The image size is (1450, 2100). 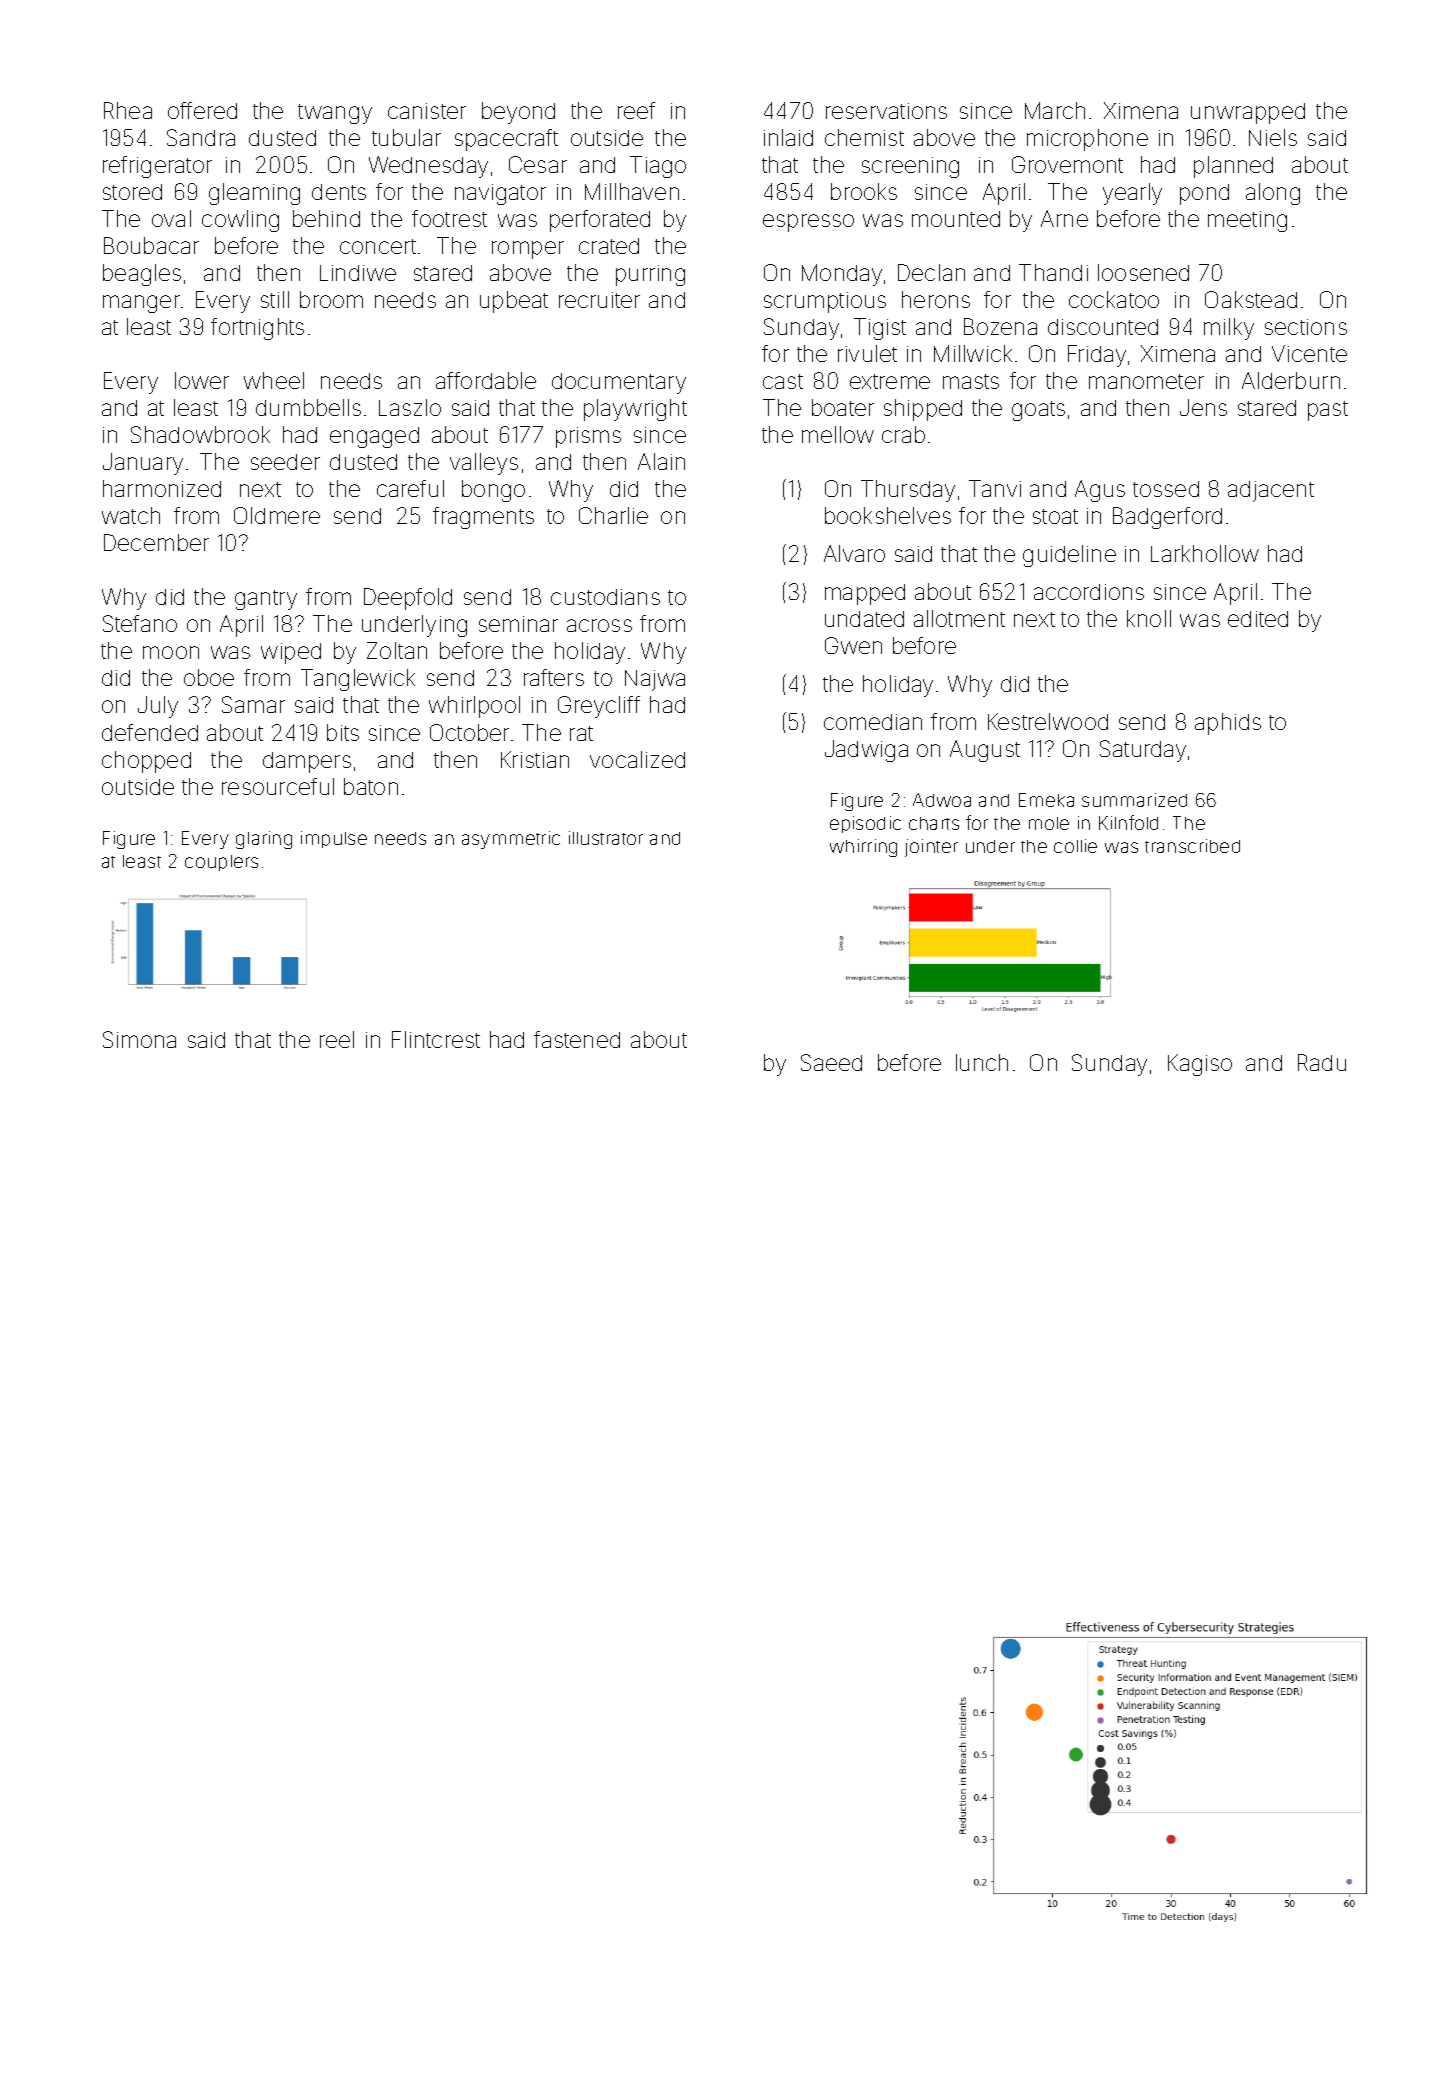 What do you see at coordinates (886, 111) in the screenshot?
I see `reservations` at bounding box center [886, 111].
